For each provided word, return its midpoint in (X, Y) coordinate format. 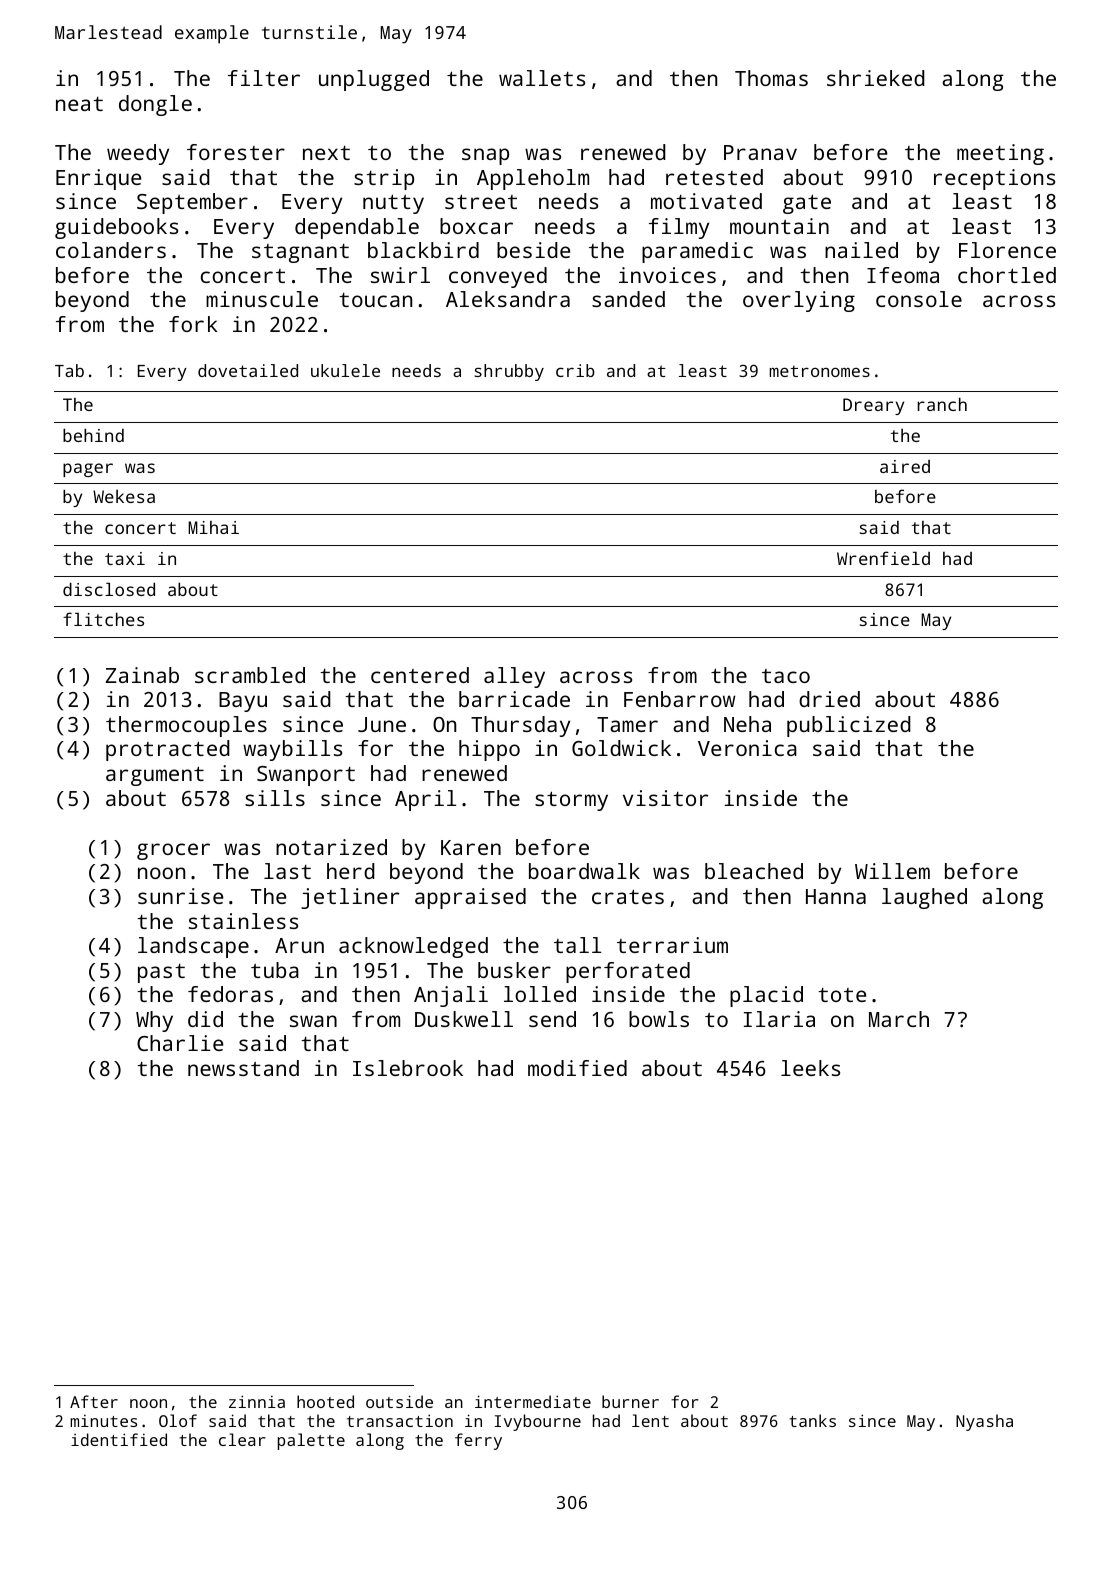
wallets (542, 78)
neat (79, 104)
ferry (478, 1441)
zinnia (257, 1401)
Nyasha (984, 1422)
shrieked (876, 78)
